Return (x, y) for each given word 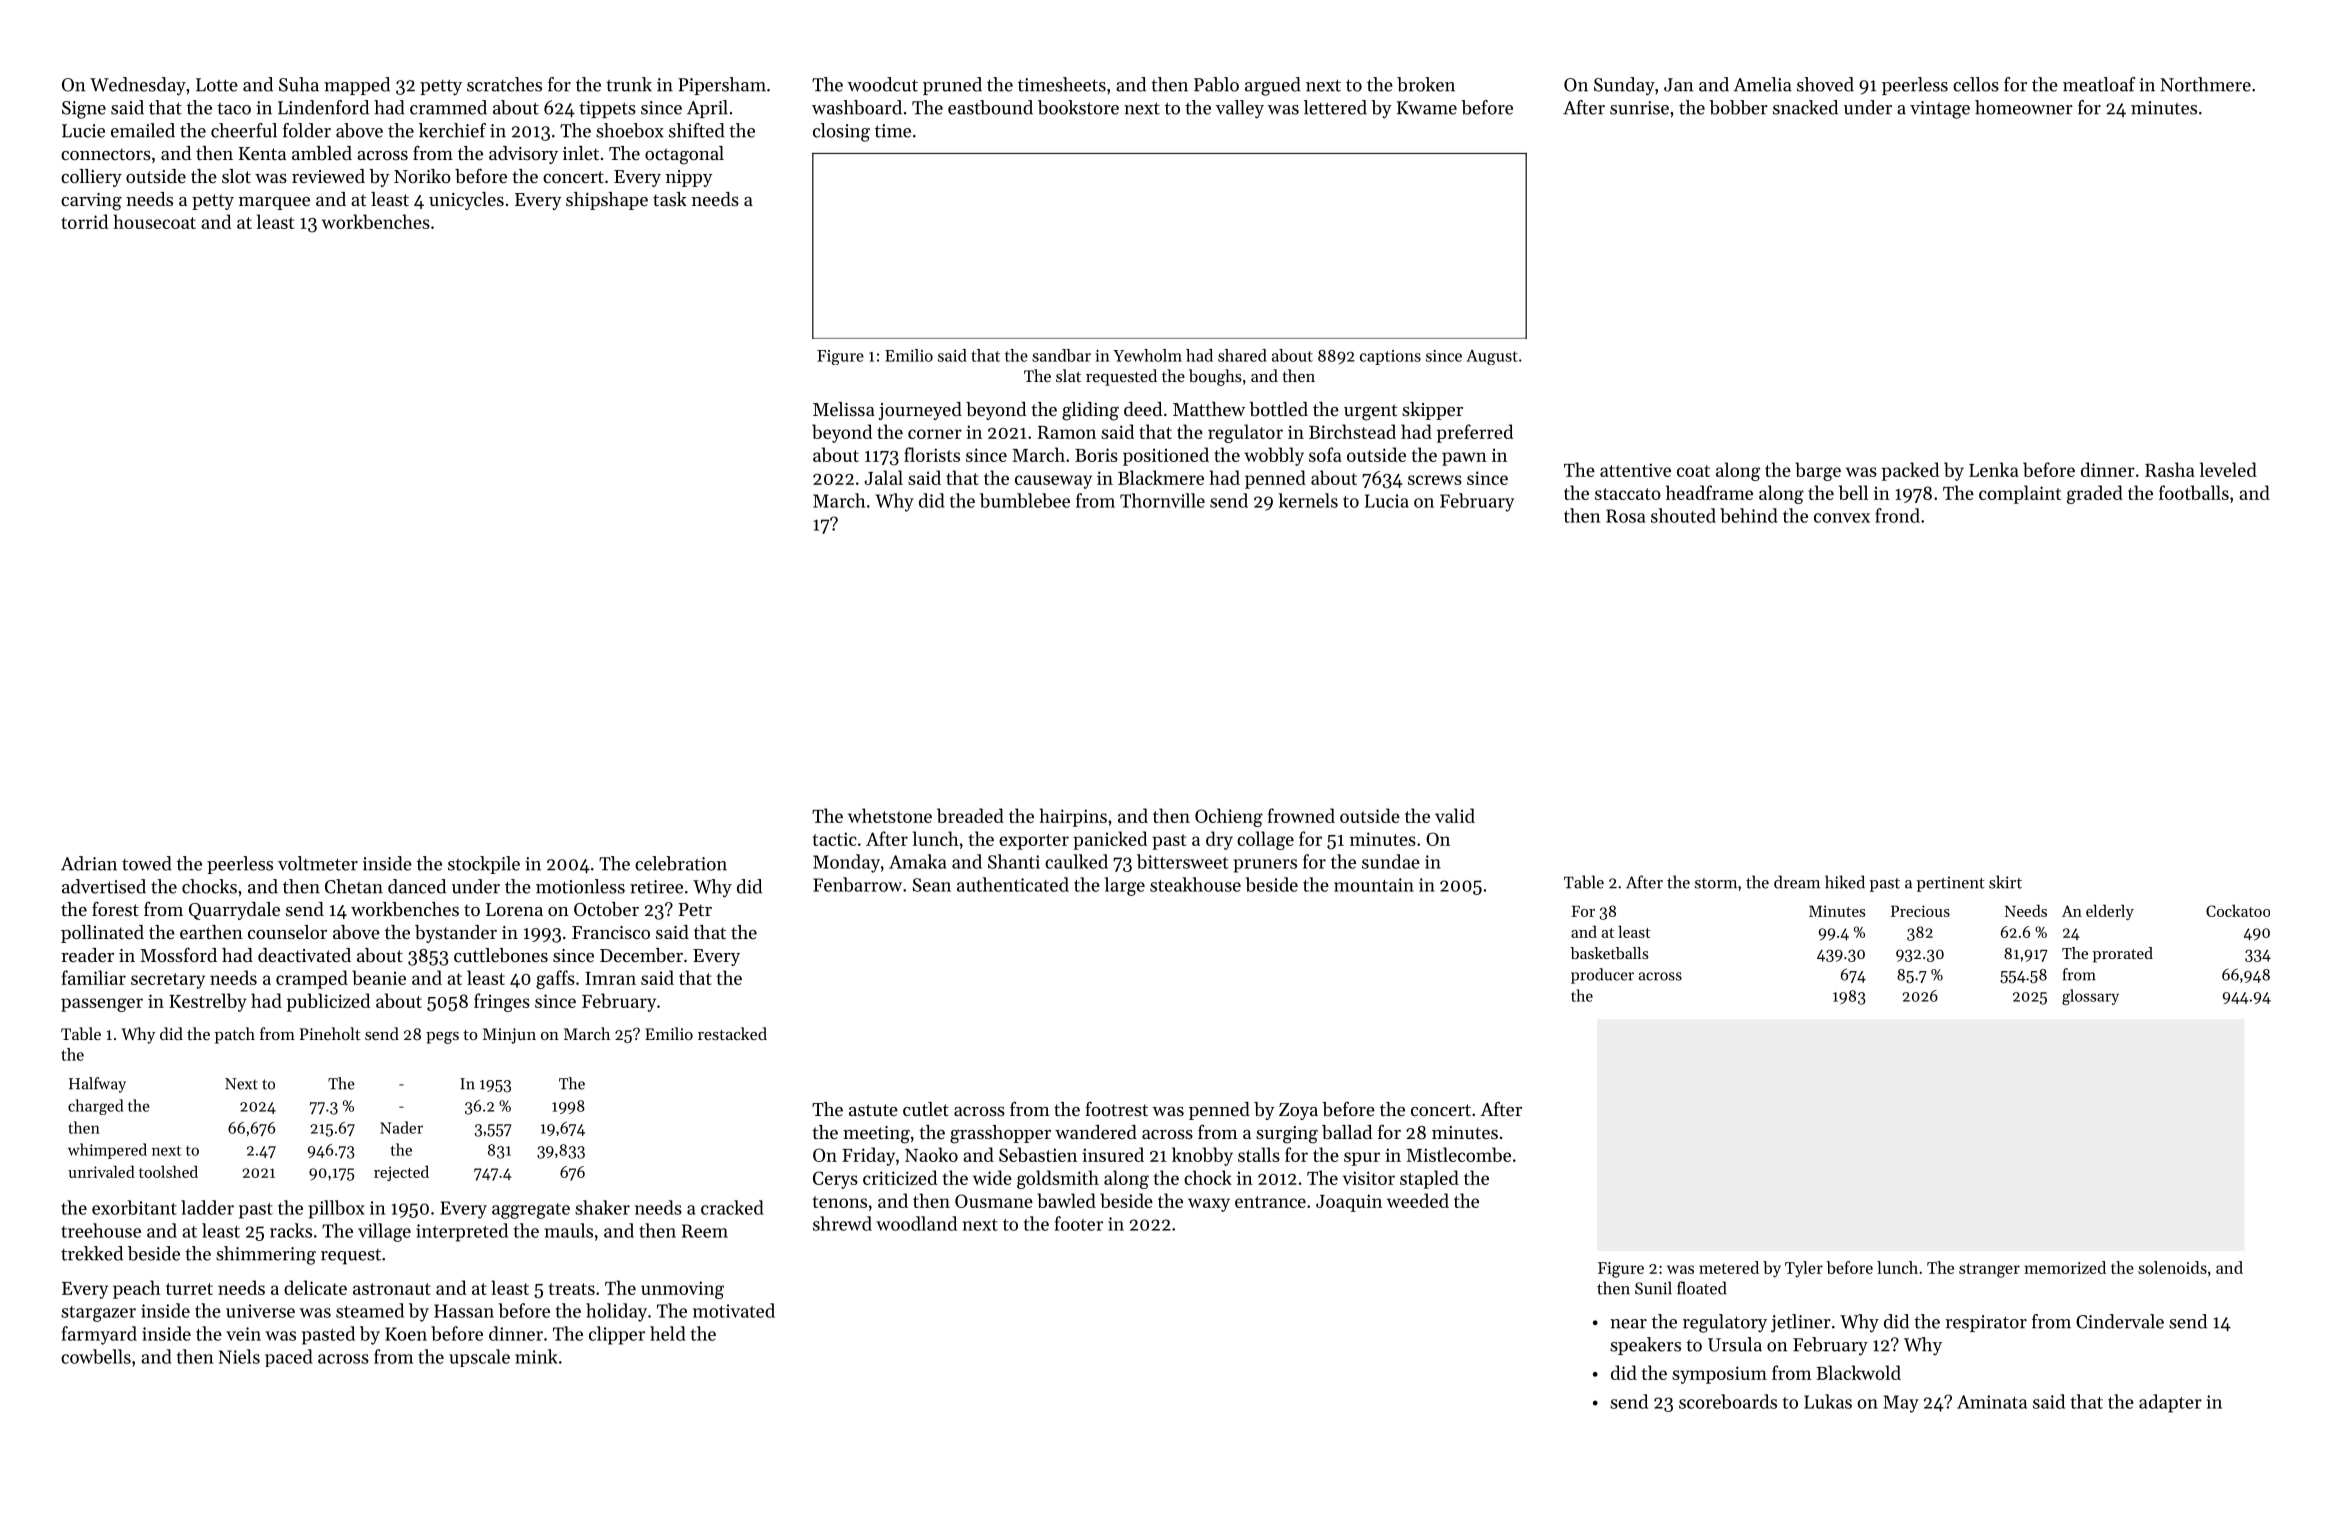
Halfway (97, 1085)
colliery (91, 178)
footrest (1116, 1108)
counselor (287, 932)
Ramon (1067, 432)
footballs (2194, 492)
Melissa (844, 409)
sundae (1391, 861)
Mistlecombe (1458, 1154)
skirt (2005, 882)
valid (1455, 815)
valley (1240, 109)
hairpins (1073, 817)
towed (147, 863)
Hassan (464, 1311)
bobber (1738, 107)
